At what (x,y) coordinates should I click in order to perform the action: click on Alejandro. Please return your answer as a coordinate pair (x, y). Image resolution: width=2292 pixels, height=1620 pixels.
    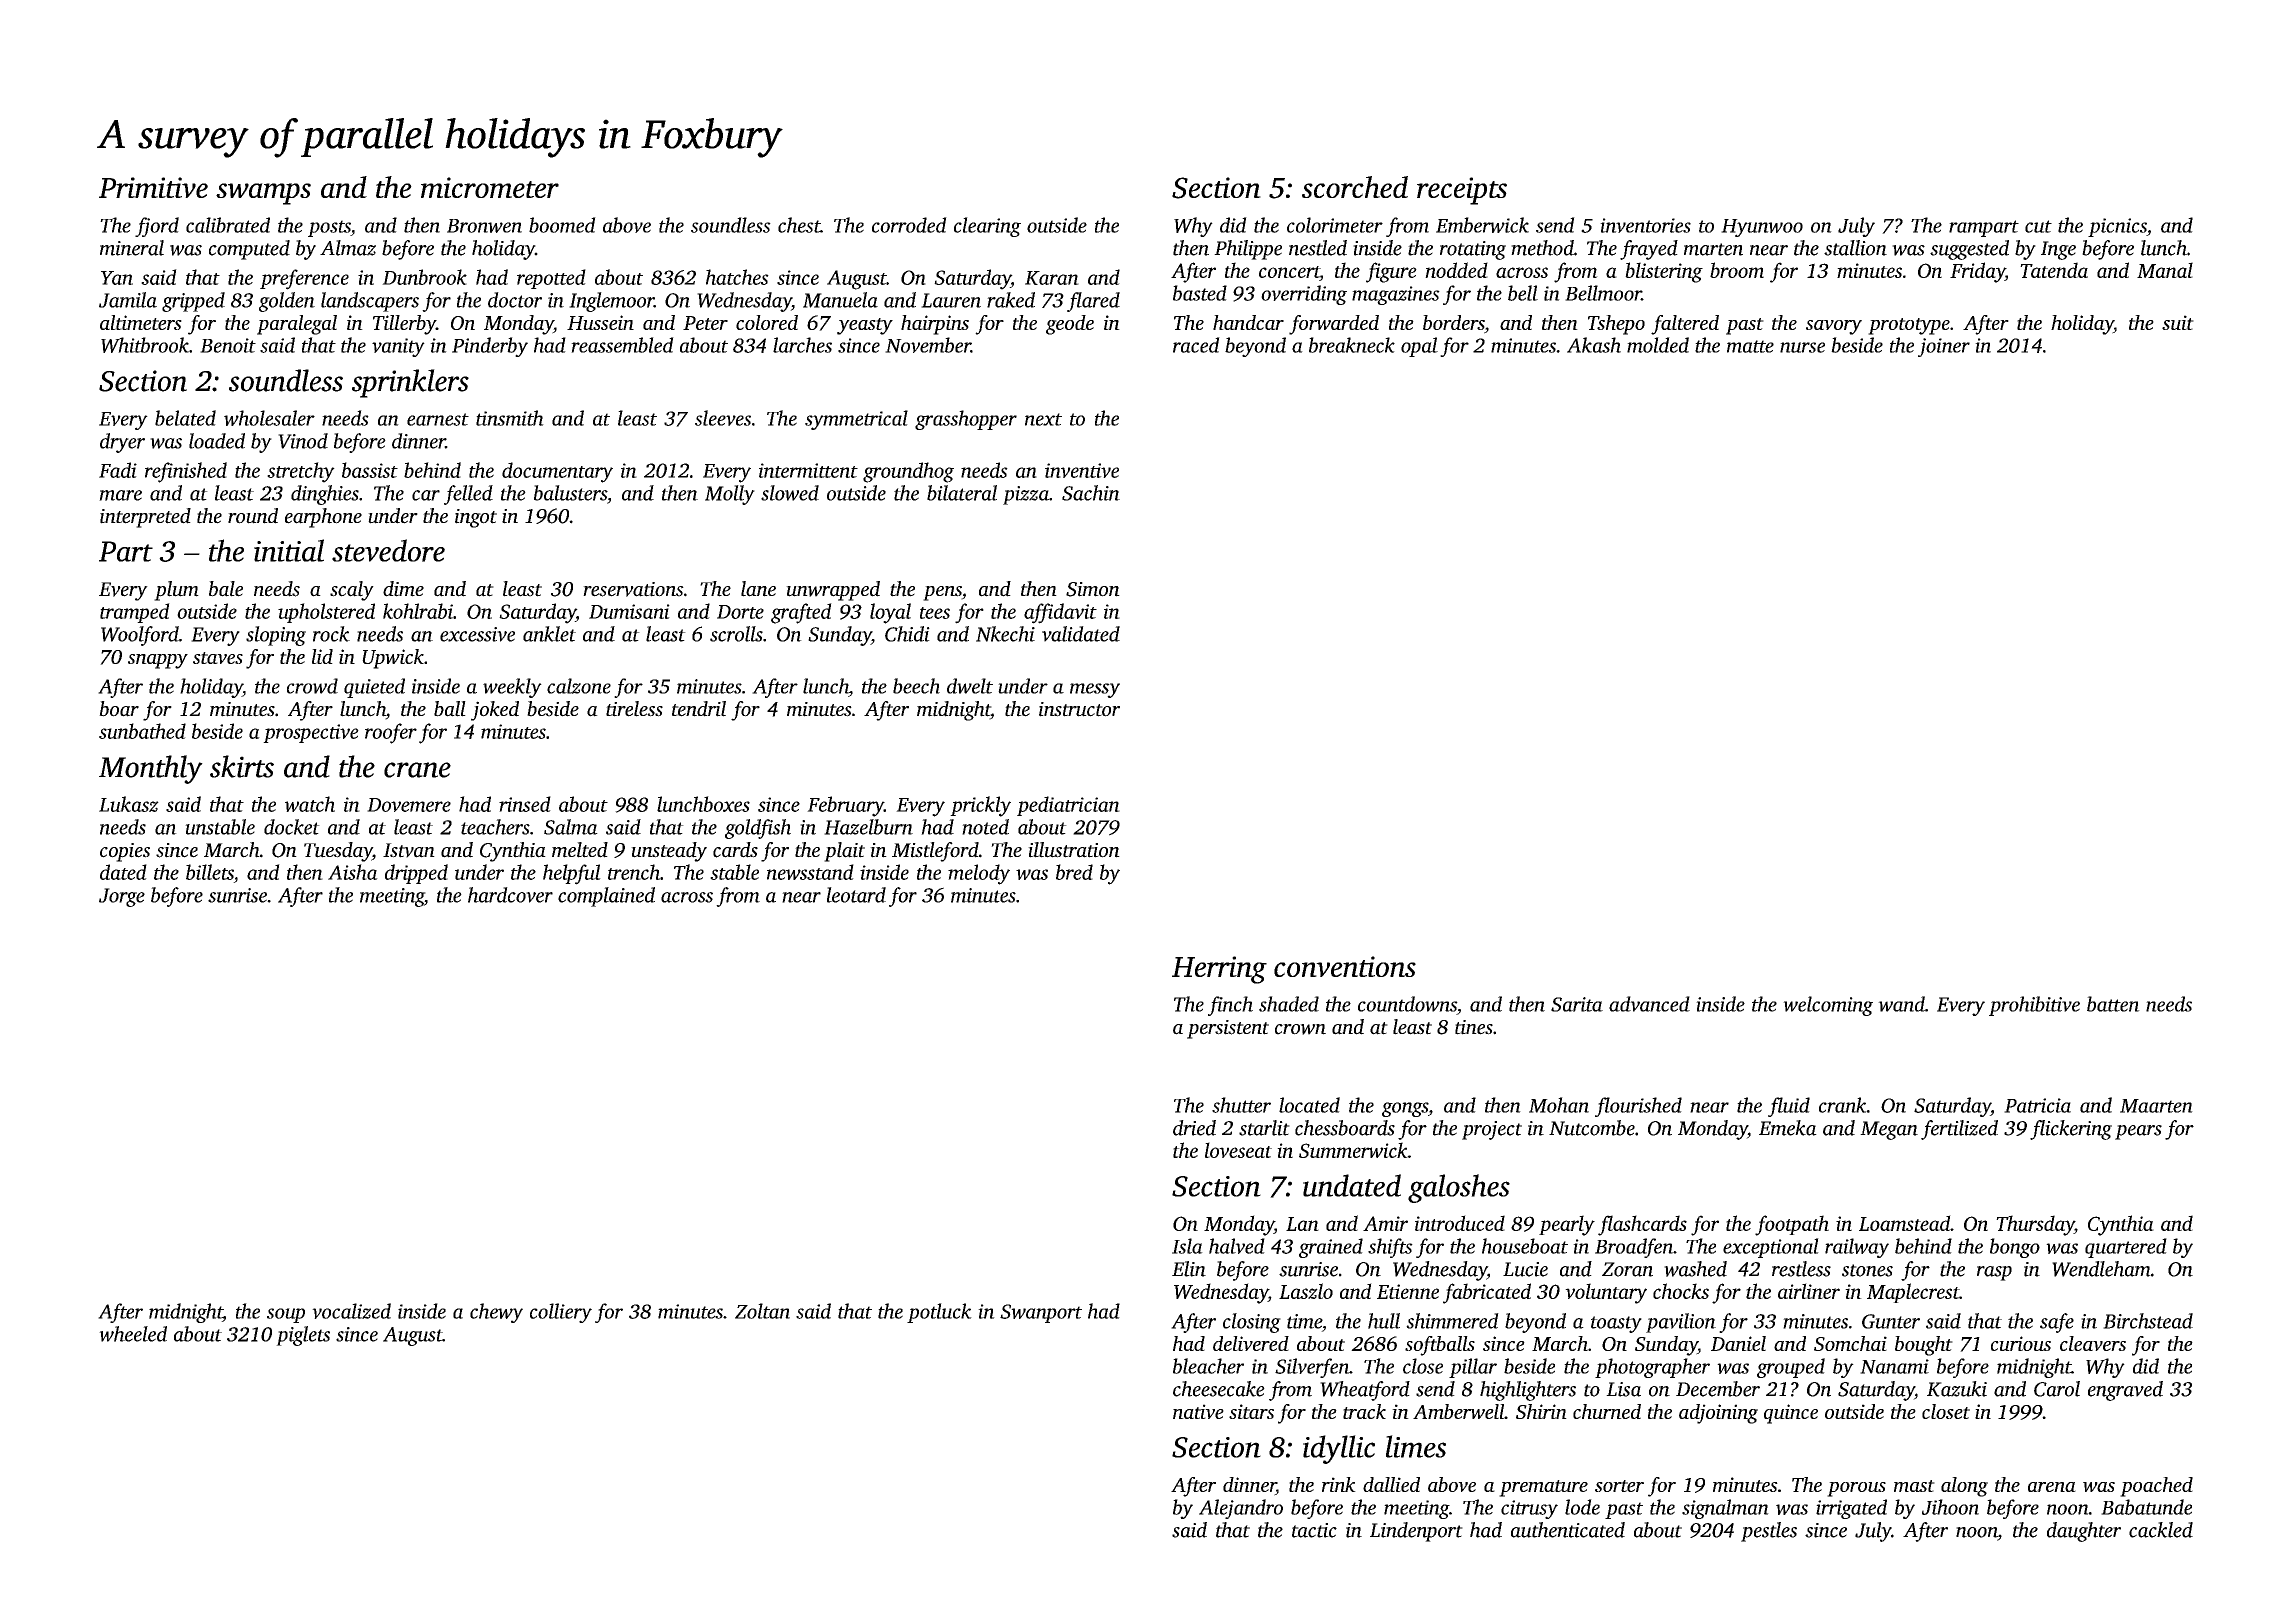
    Looking at the image, I should click on (1241, 1509).
